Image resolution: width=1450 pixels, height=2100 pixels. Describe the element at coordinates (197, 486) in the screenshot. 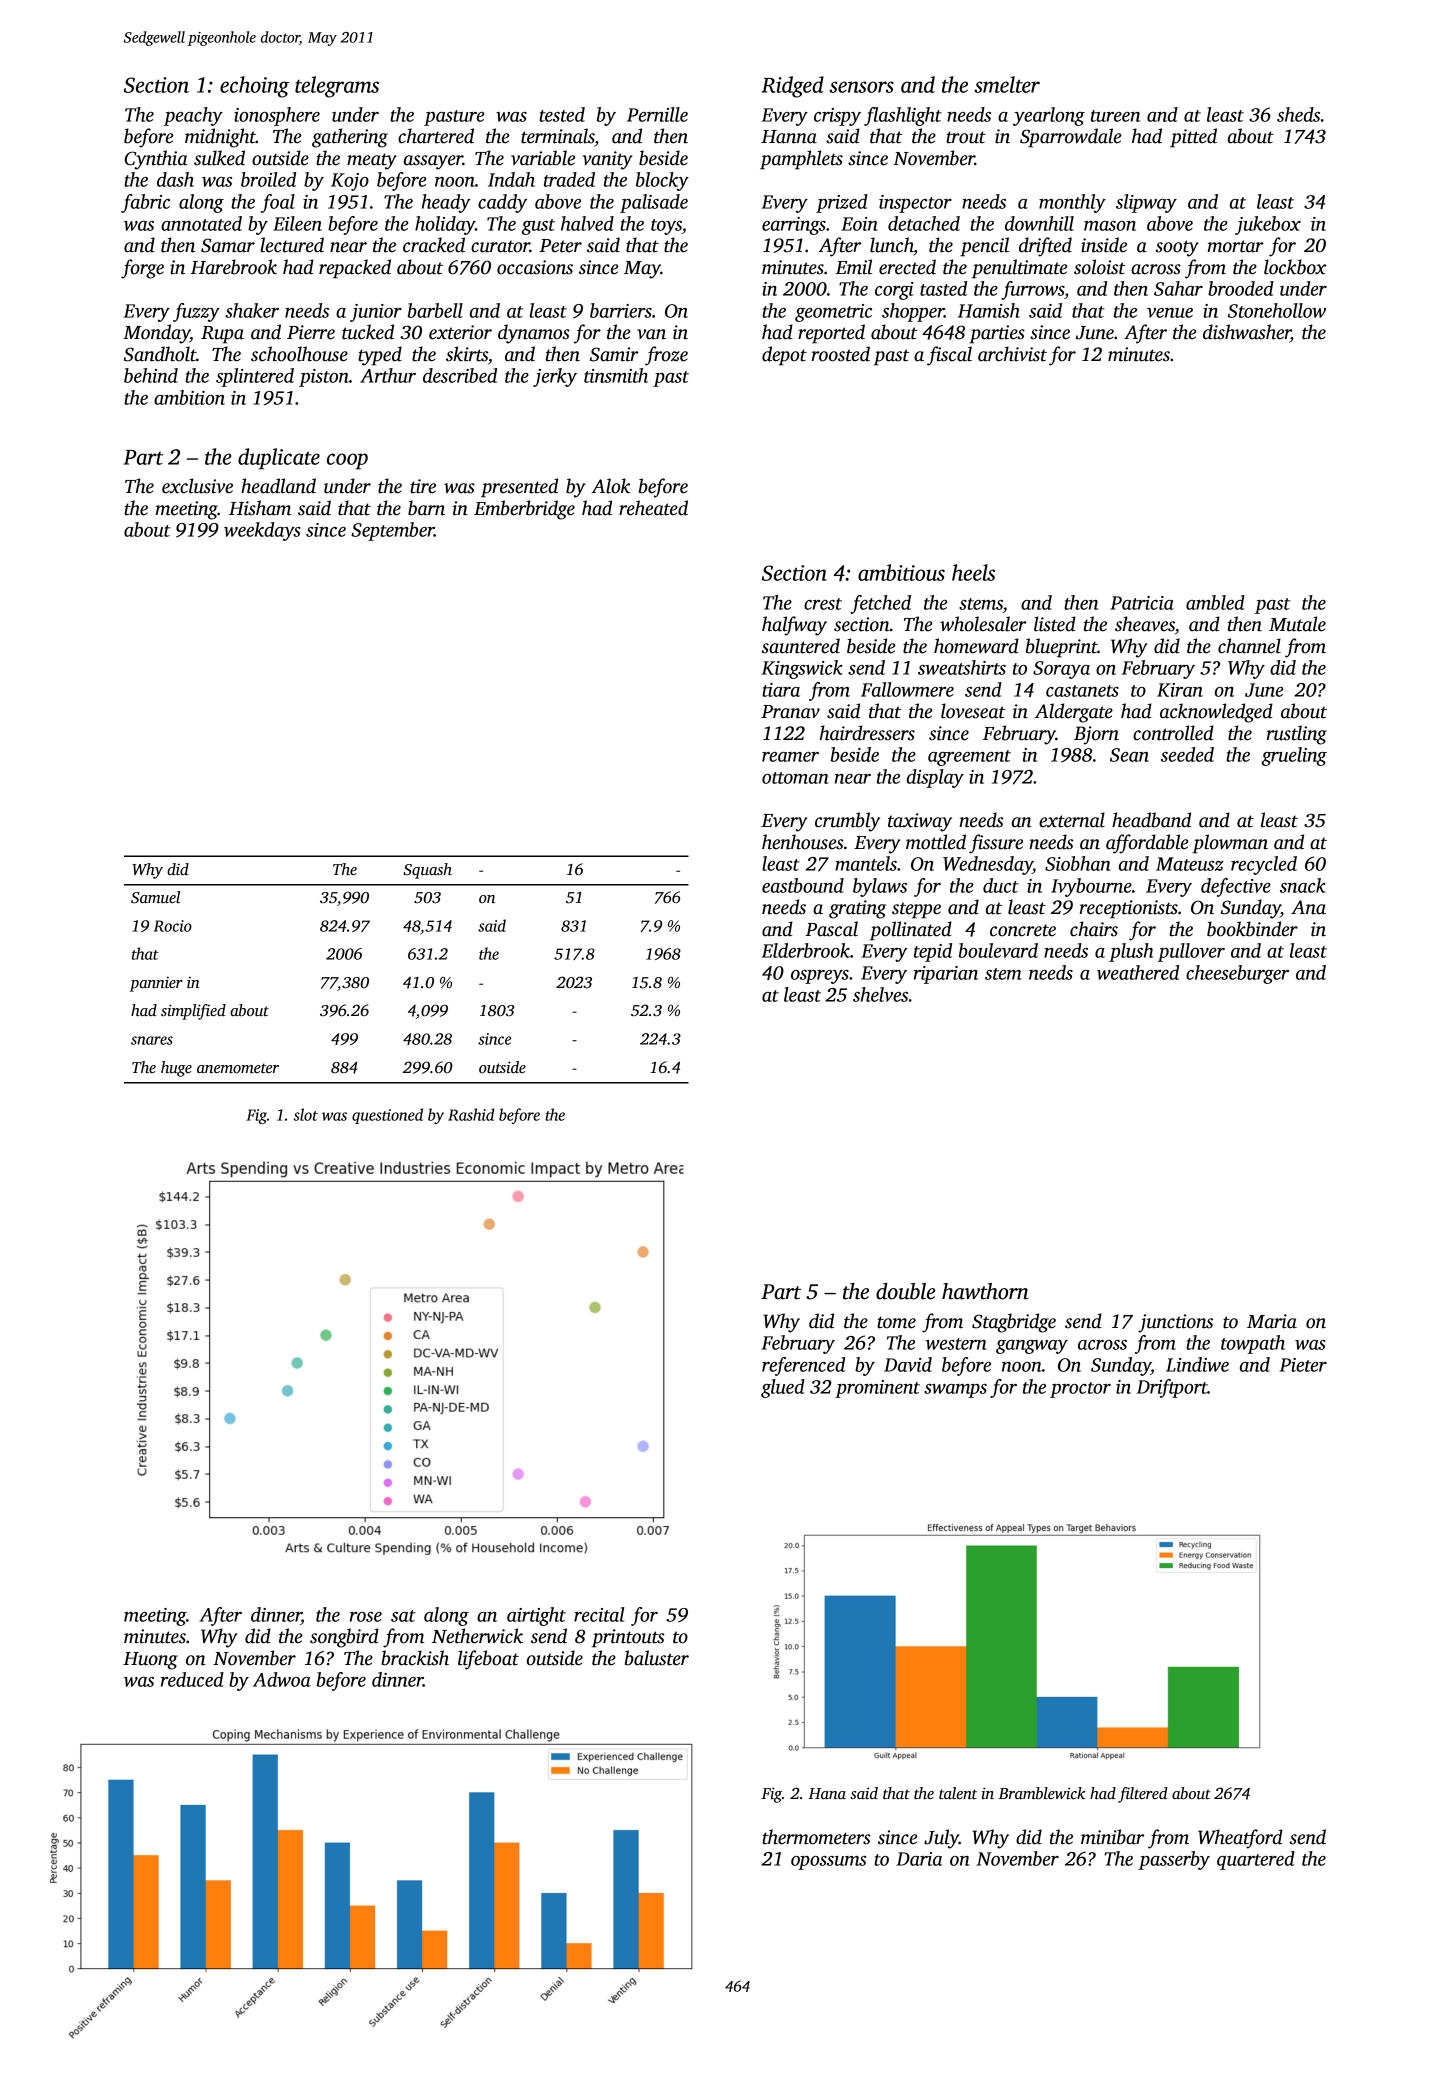

I see `exclusive` at that location.
